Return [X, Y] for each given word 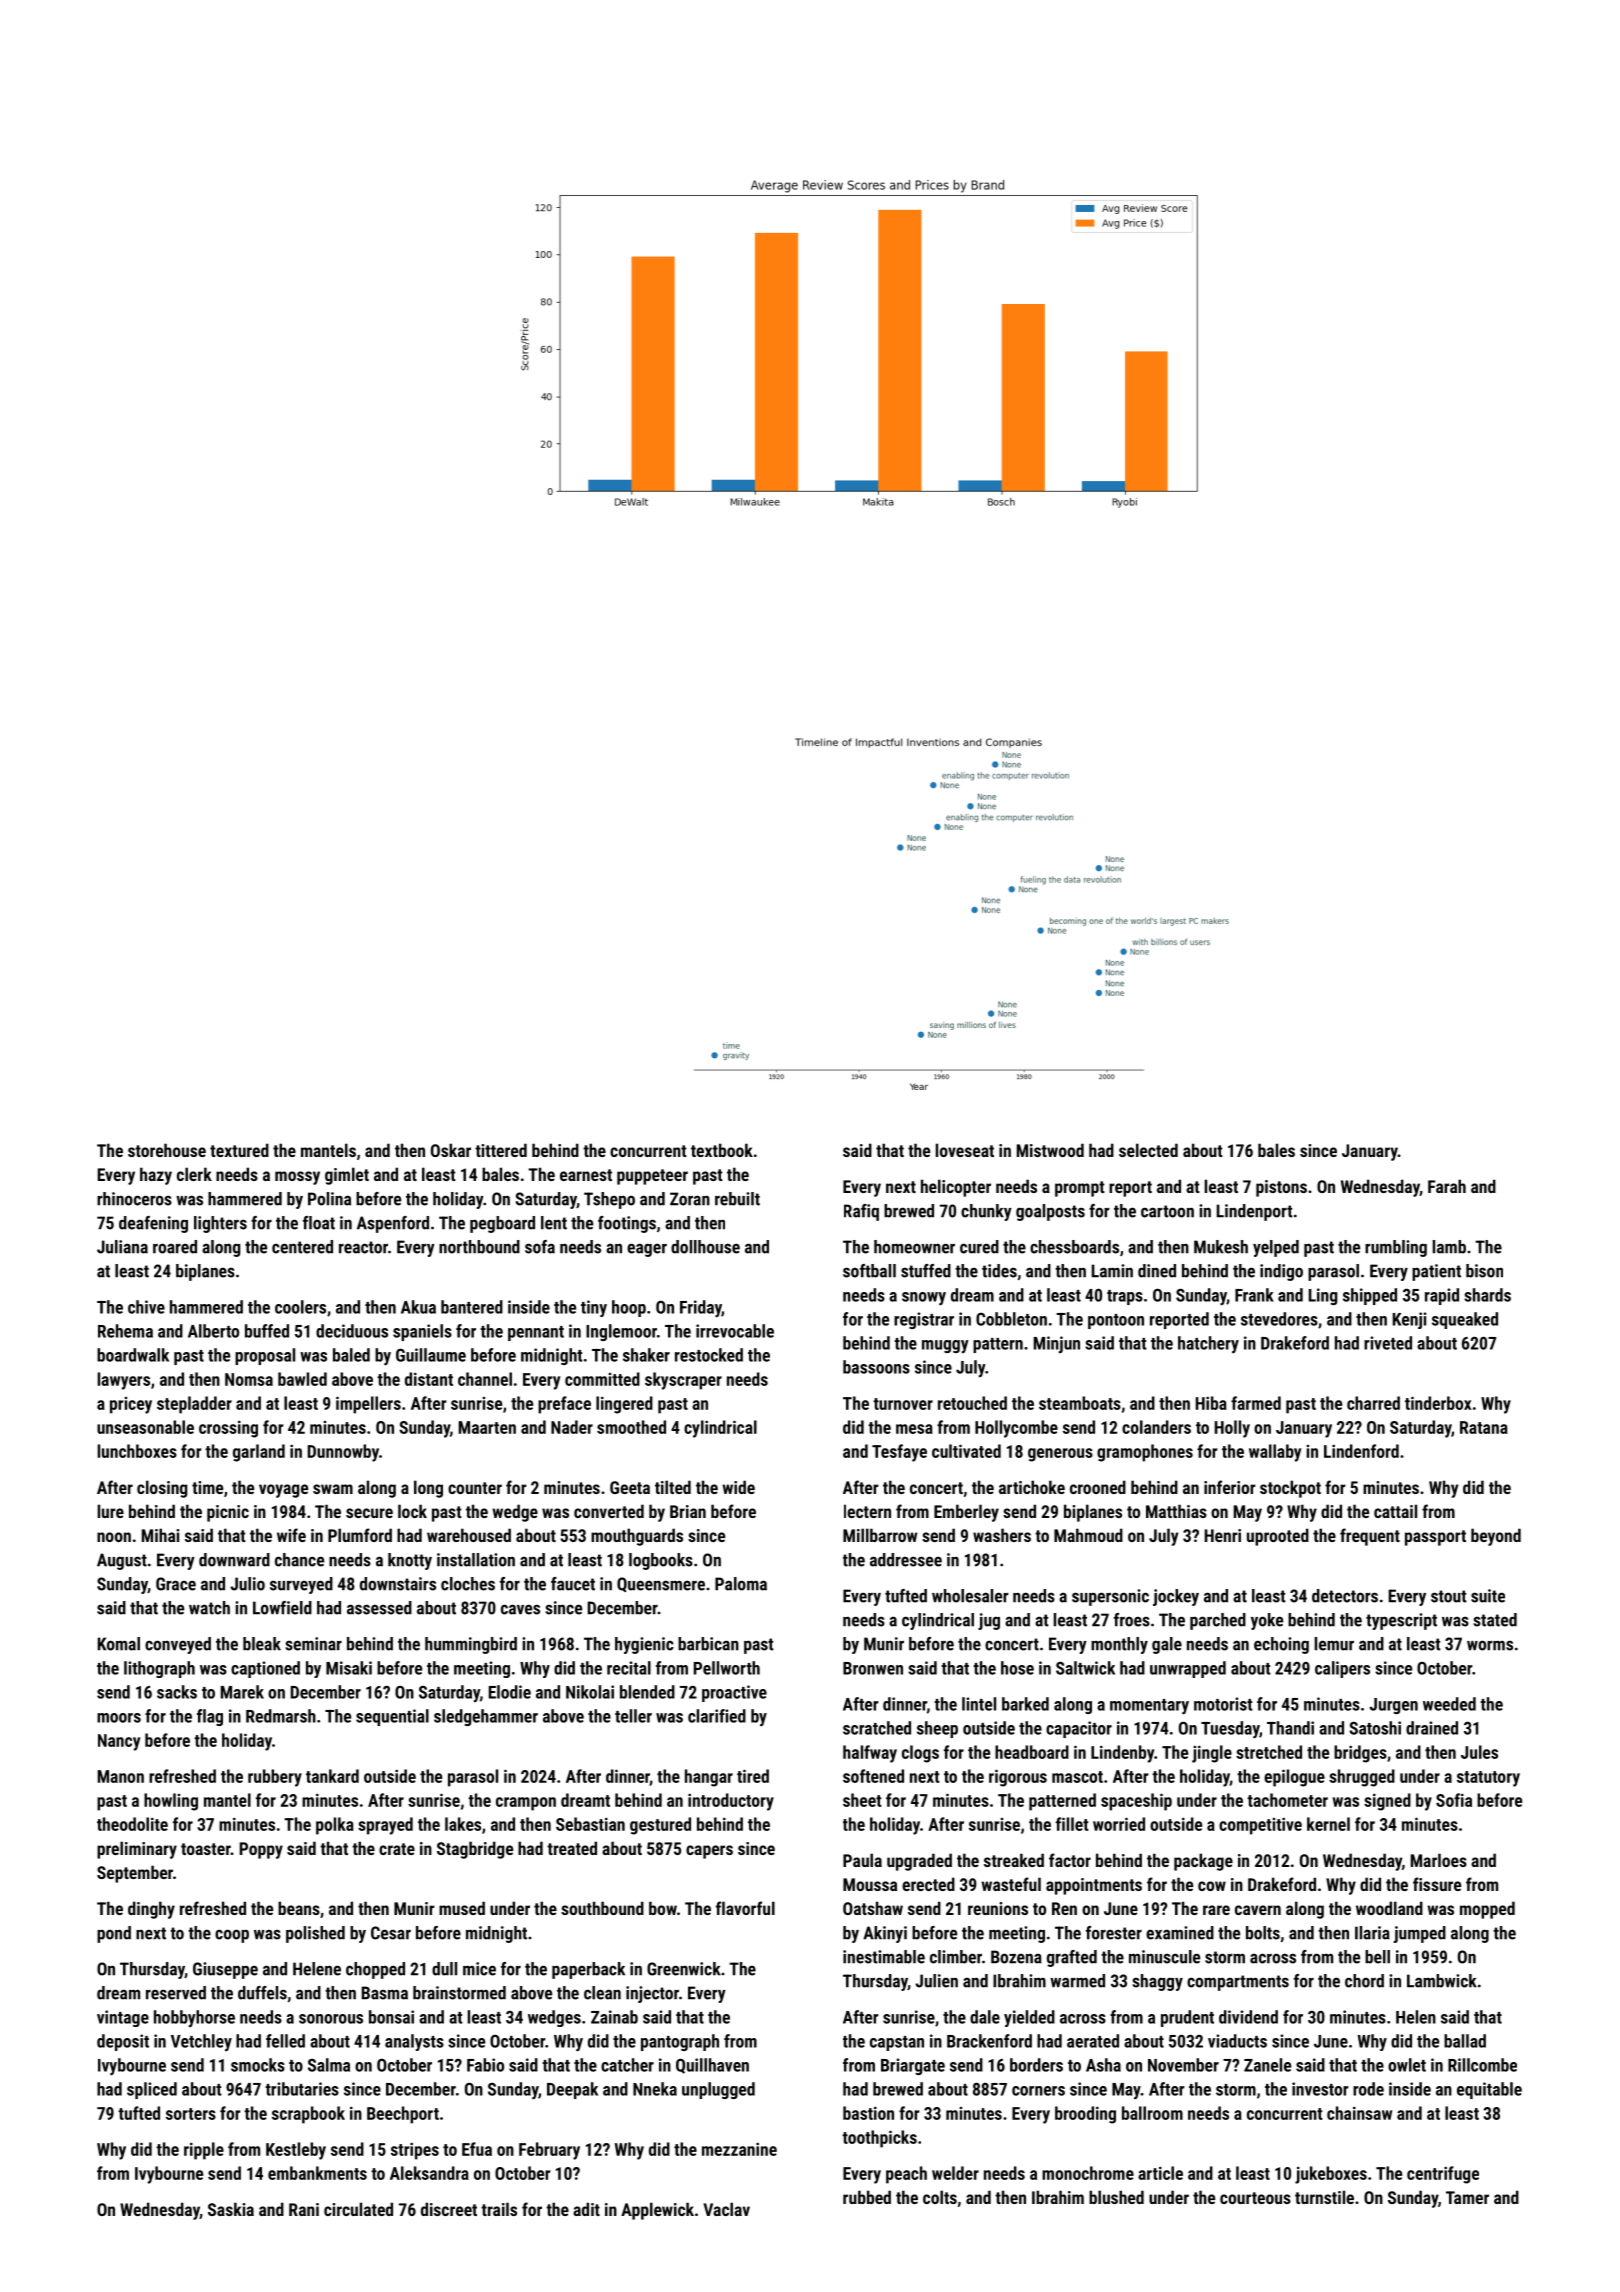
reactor [363, 1247]
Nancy [119, 1742]
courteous [1255, 2198]
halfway [870, 1754]
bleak [262, 1644]
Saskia [231, 2209]
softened [873, 1776]
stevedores [1279, 1319]
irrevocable [735, 1331]
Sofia [1454, 1800]
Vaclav [726, 2209]
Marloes [1439, 1860]
